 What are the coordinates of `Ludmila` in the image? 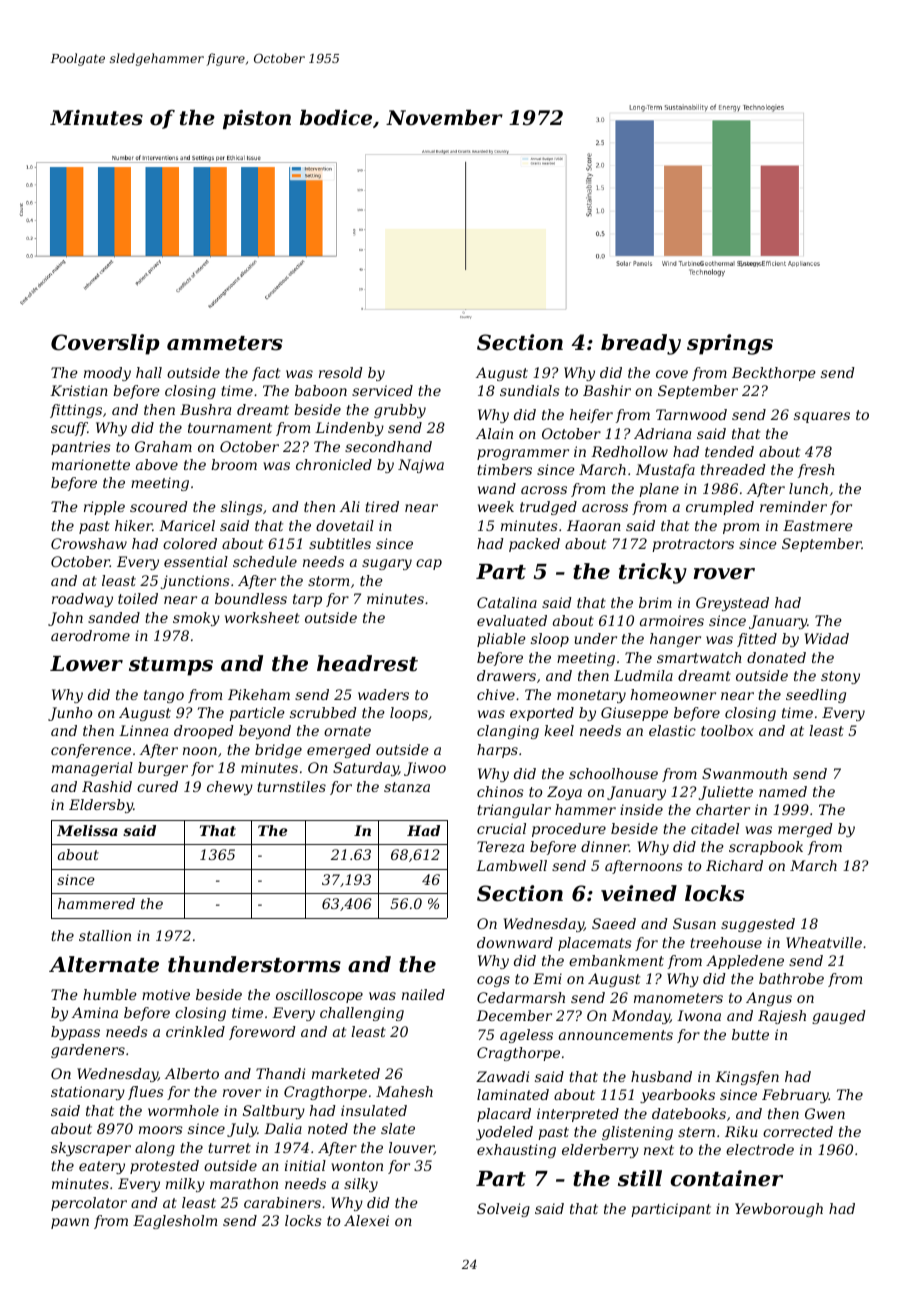 It's located at (643, 675).
